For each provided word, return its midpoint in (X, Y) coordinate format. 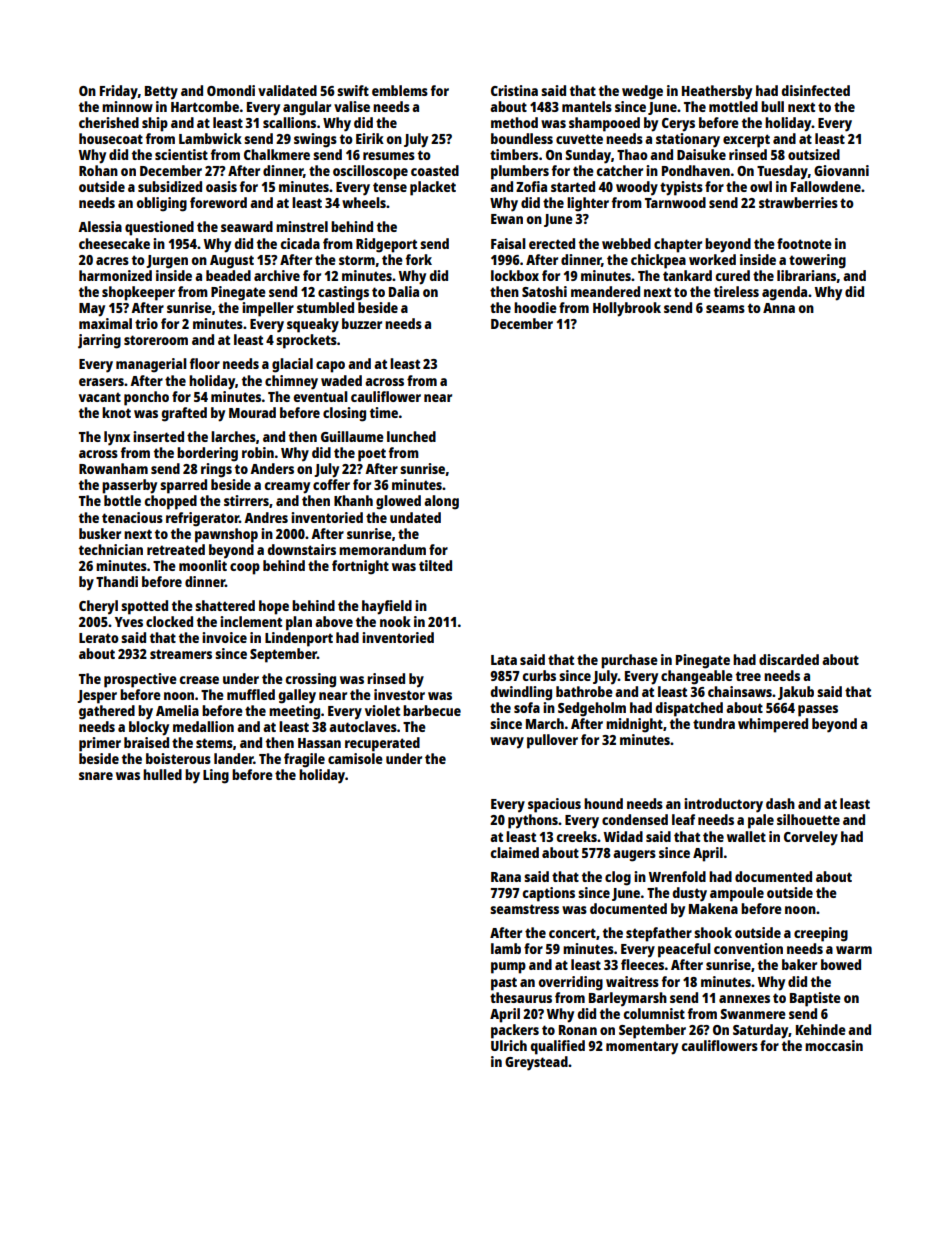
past (504, 984)
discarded (789, 659)
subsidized (170, 186)
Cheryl (98, 607)
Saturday (761, 1031)
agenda (784, 293)
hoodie (535, 307)
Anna (779, 308)
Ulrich (509, 1045)
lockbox (515, 275)
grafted (184, 414)
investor (399, 694)
